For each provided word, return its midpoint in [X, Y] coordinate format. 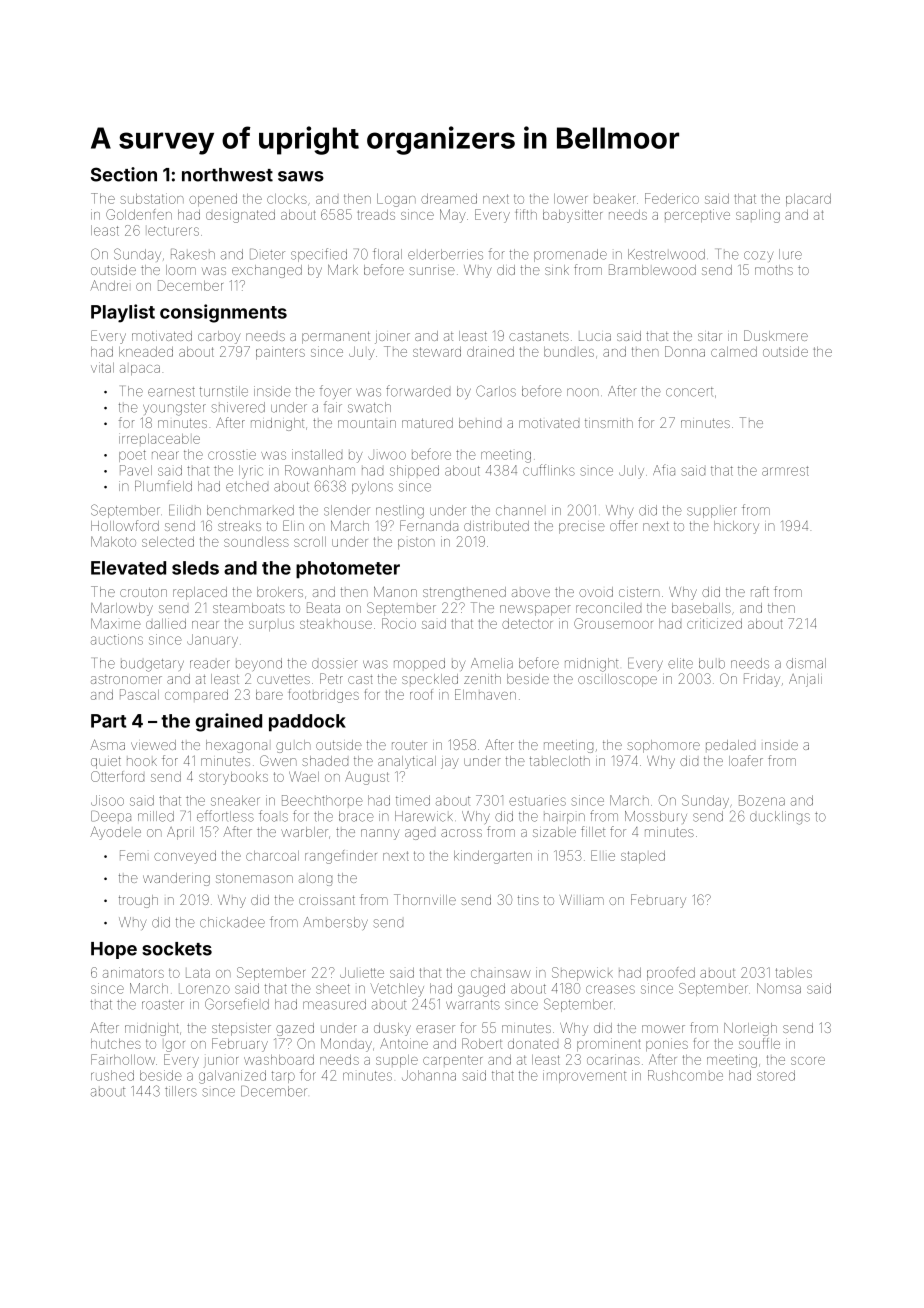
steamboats [249, 608]
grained [228, 722]
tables [794, 973]
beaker [614, 199]
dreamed [449, 199]
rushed [112, 1075]
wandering [176, 879]
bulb [712, 663]
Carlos [496, 391]
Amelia [492, 663]
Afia [664, 470]
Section [124, 174]
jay [450, 763]
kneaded [146, 352]
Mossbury [656, 817]
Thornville [425, 899]
